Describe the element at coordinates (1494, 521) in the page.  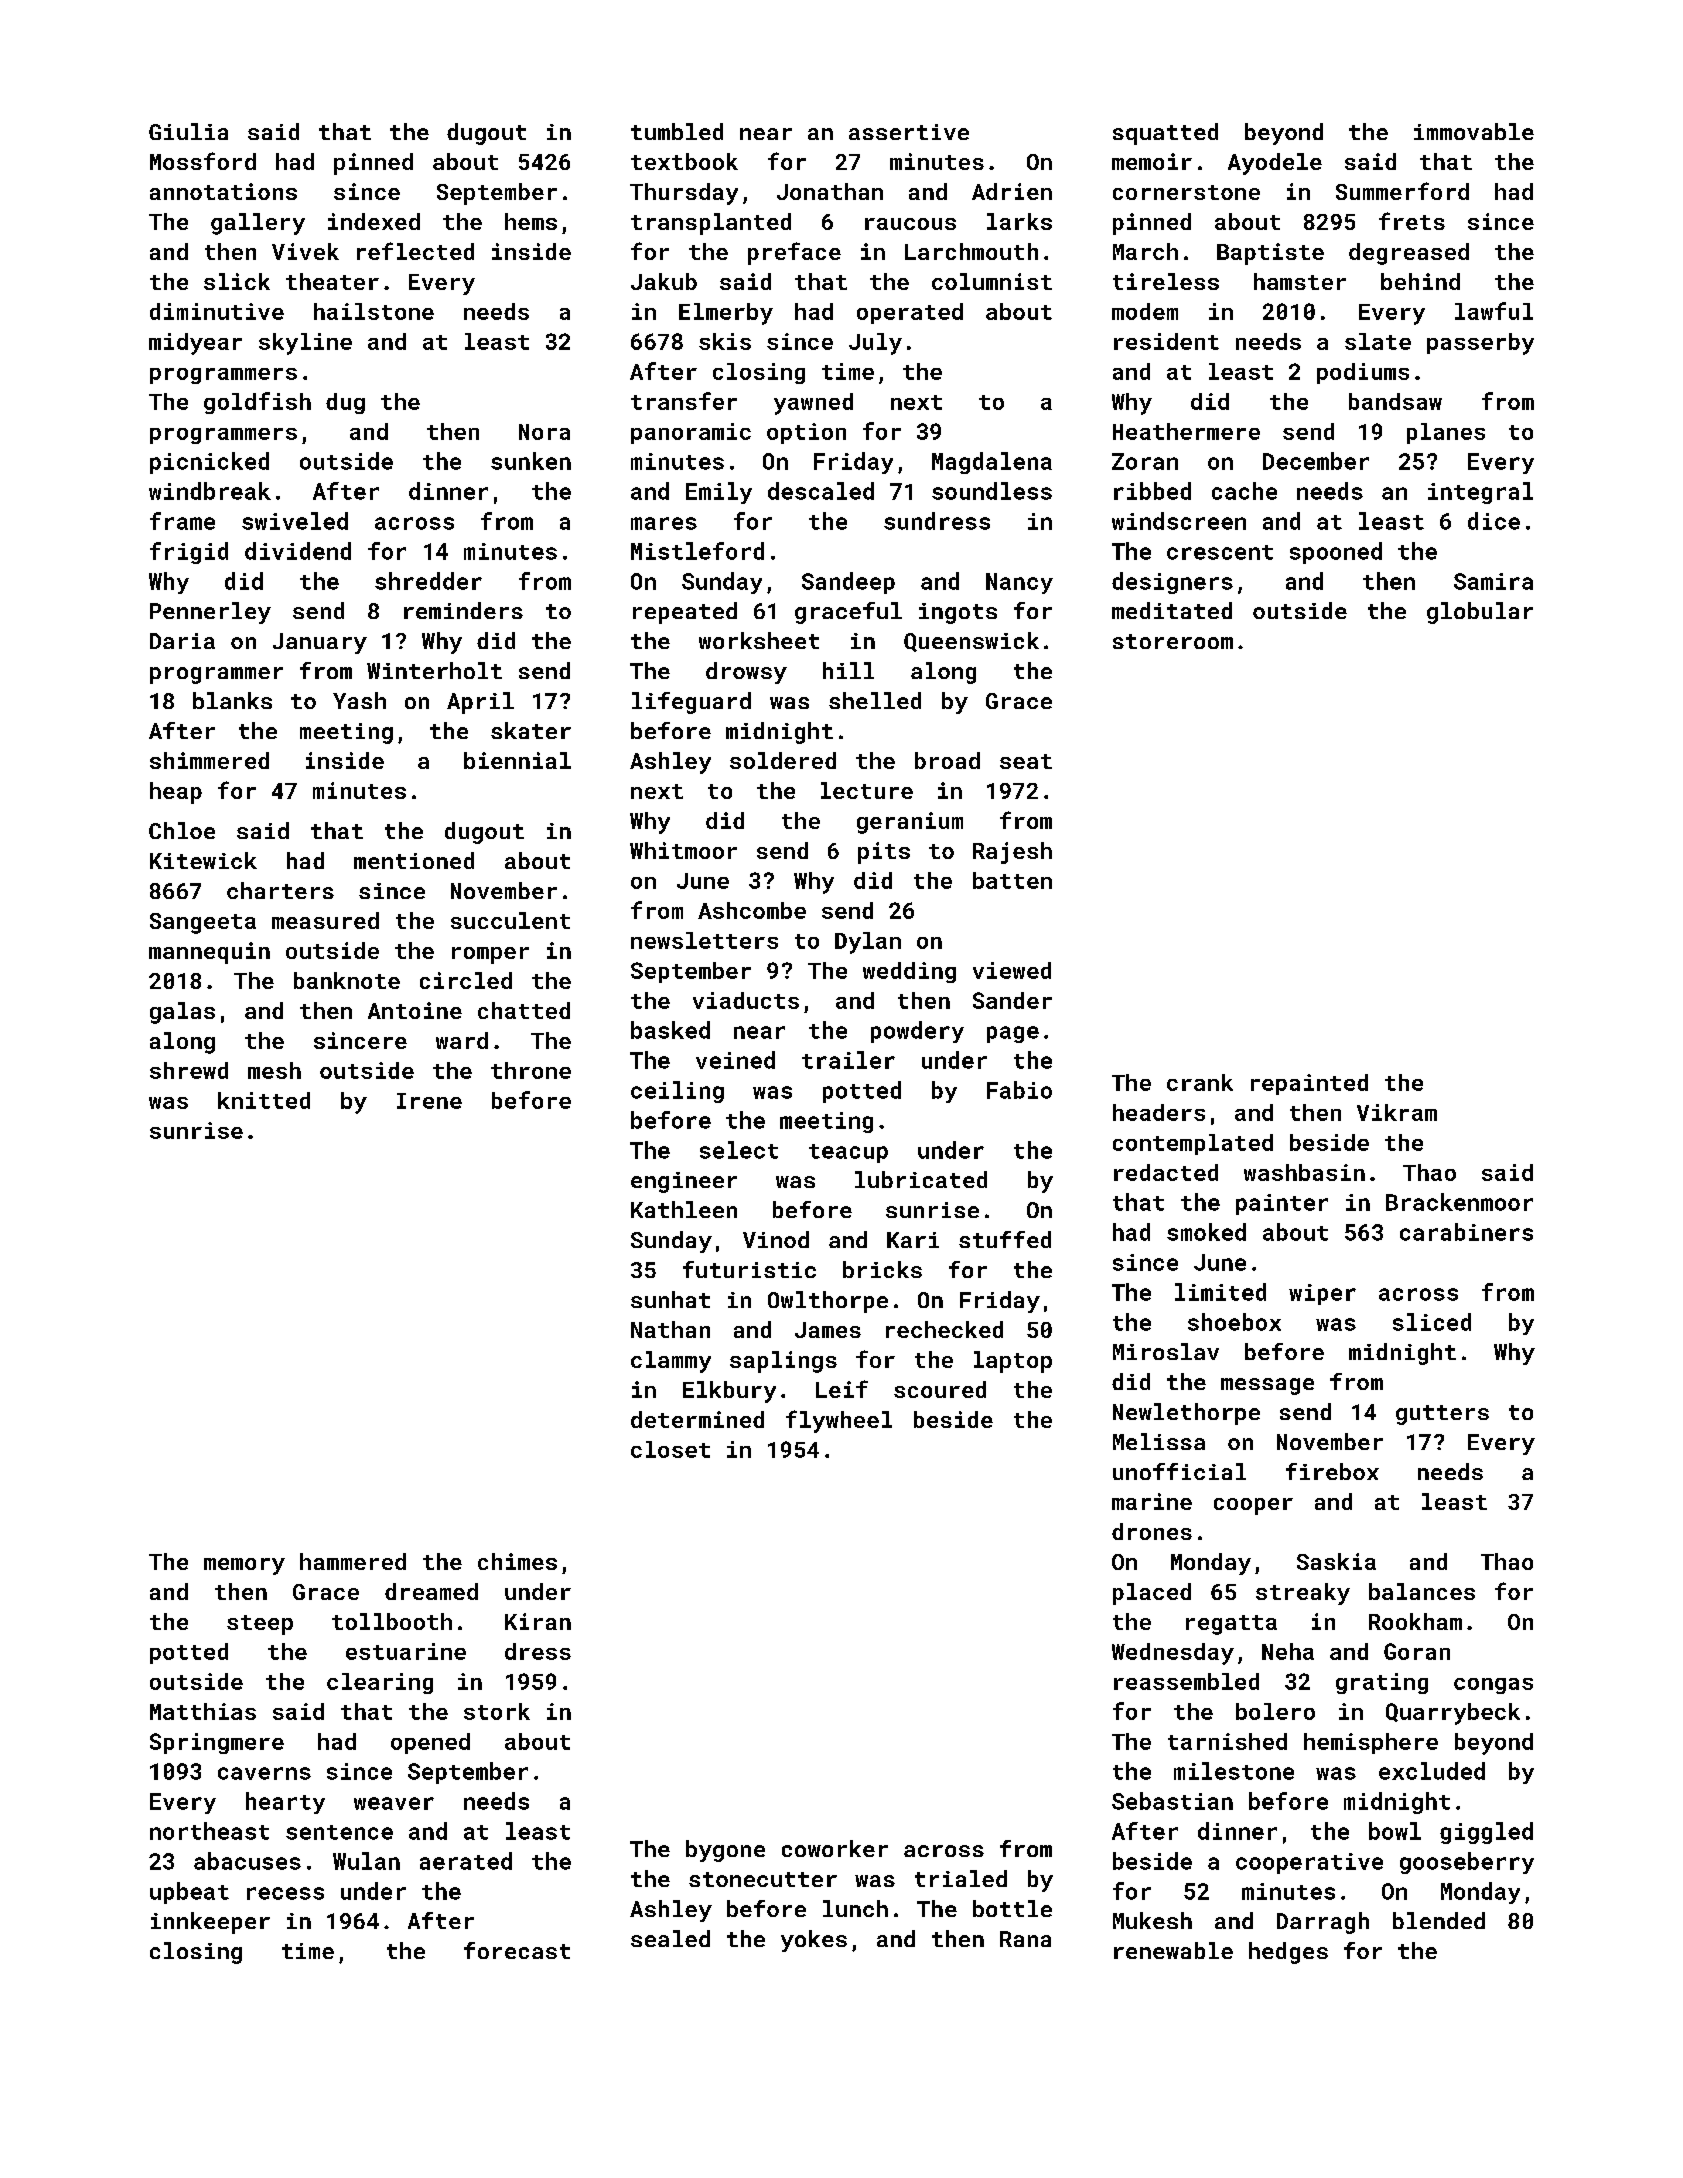
I see `dice` at that location.
